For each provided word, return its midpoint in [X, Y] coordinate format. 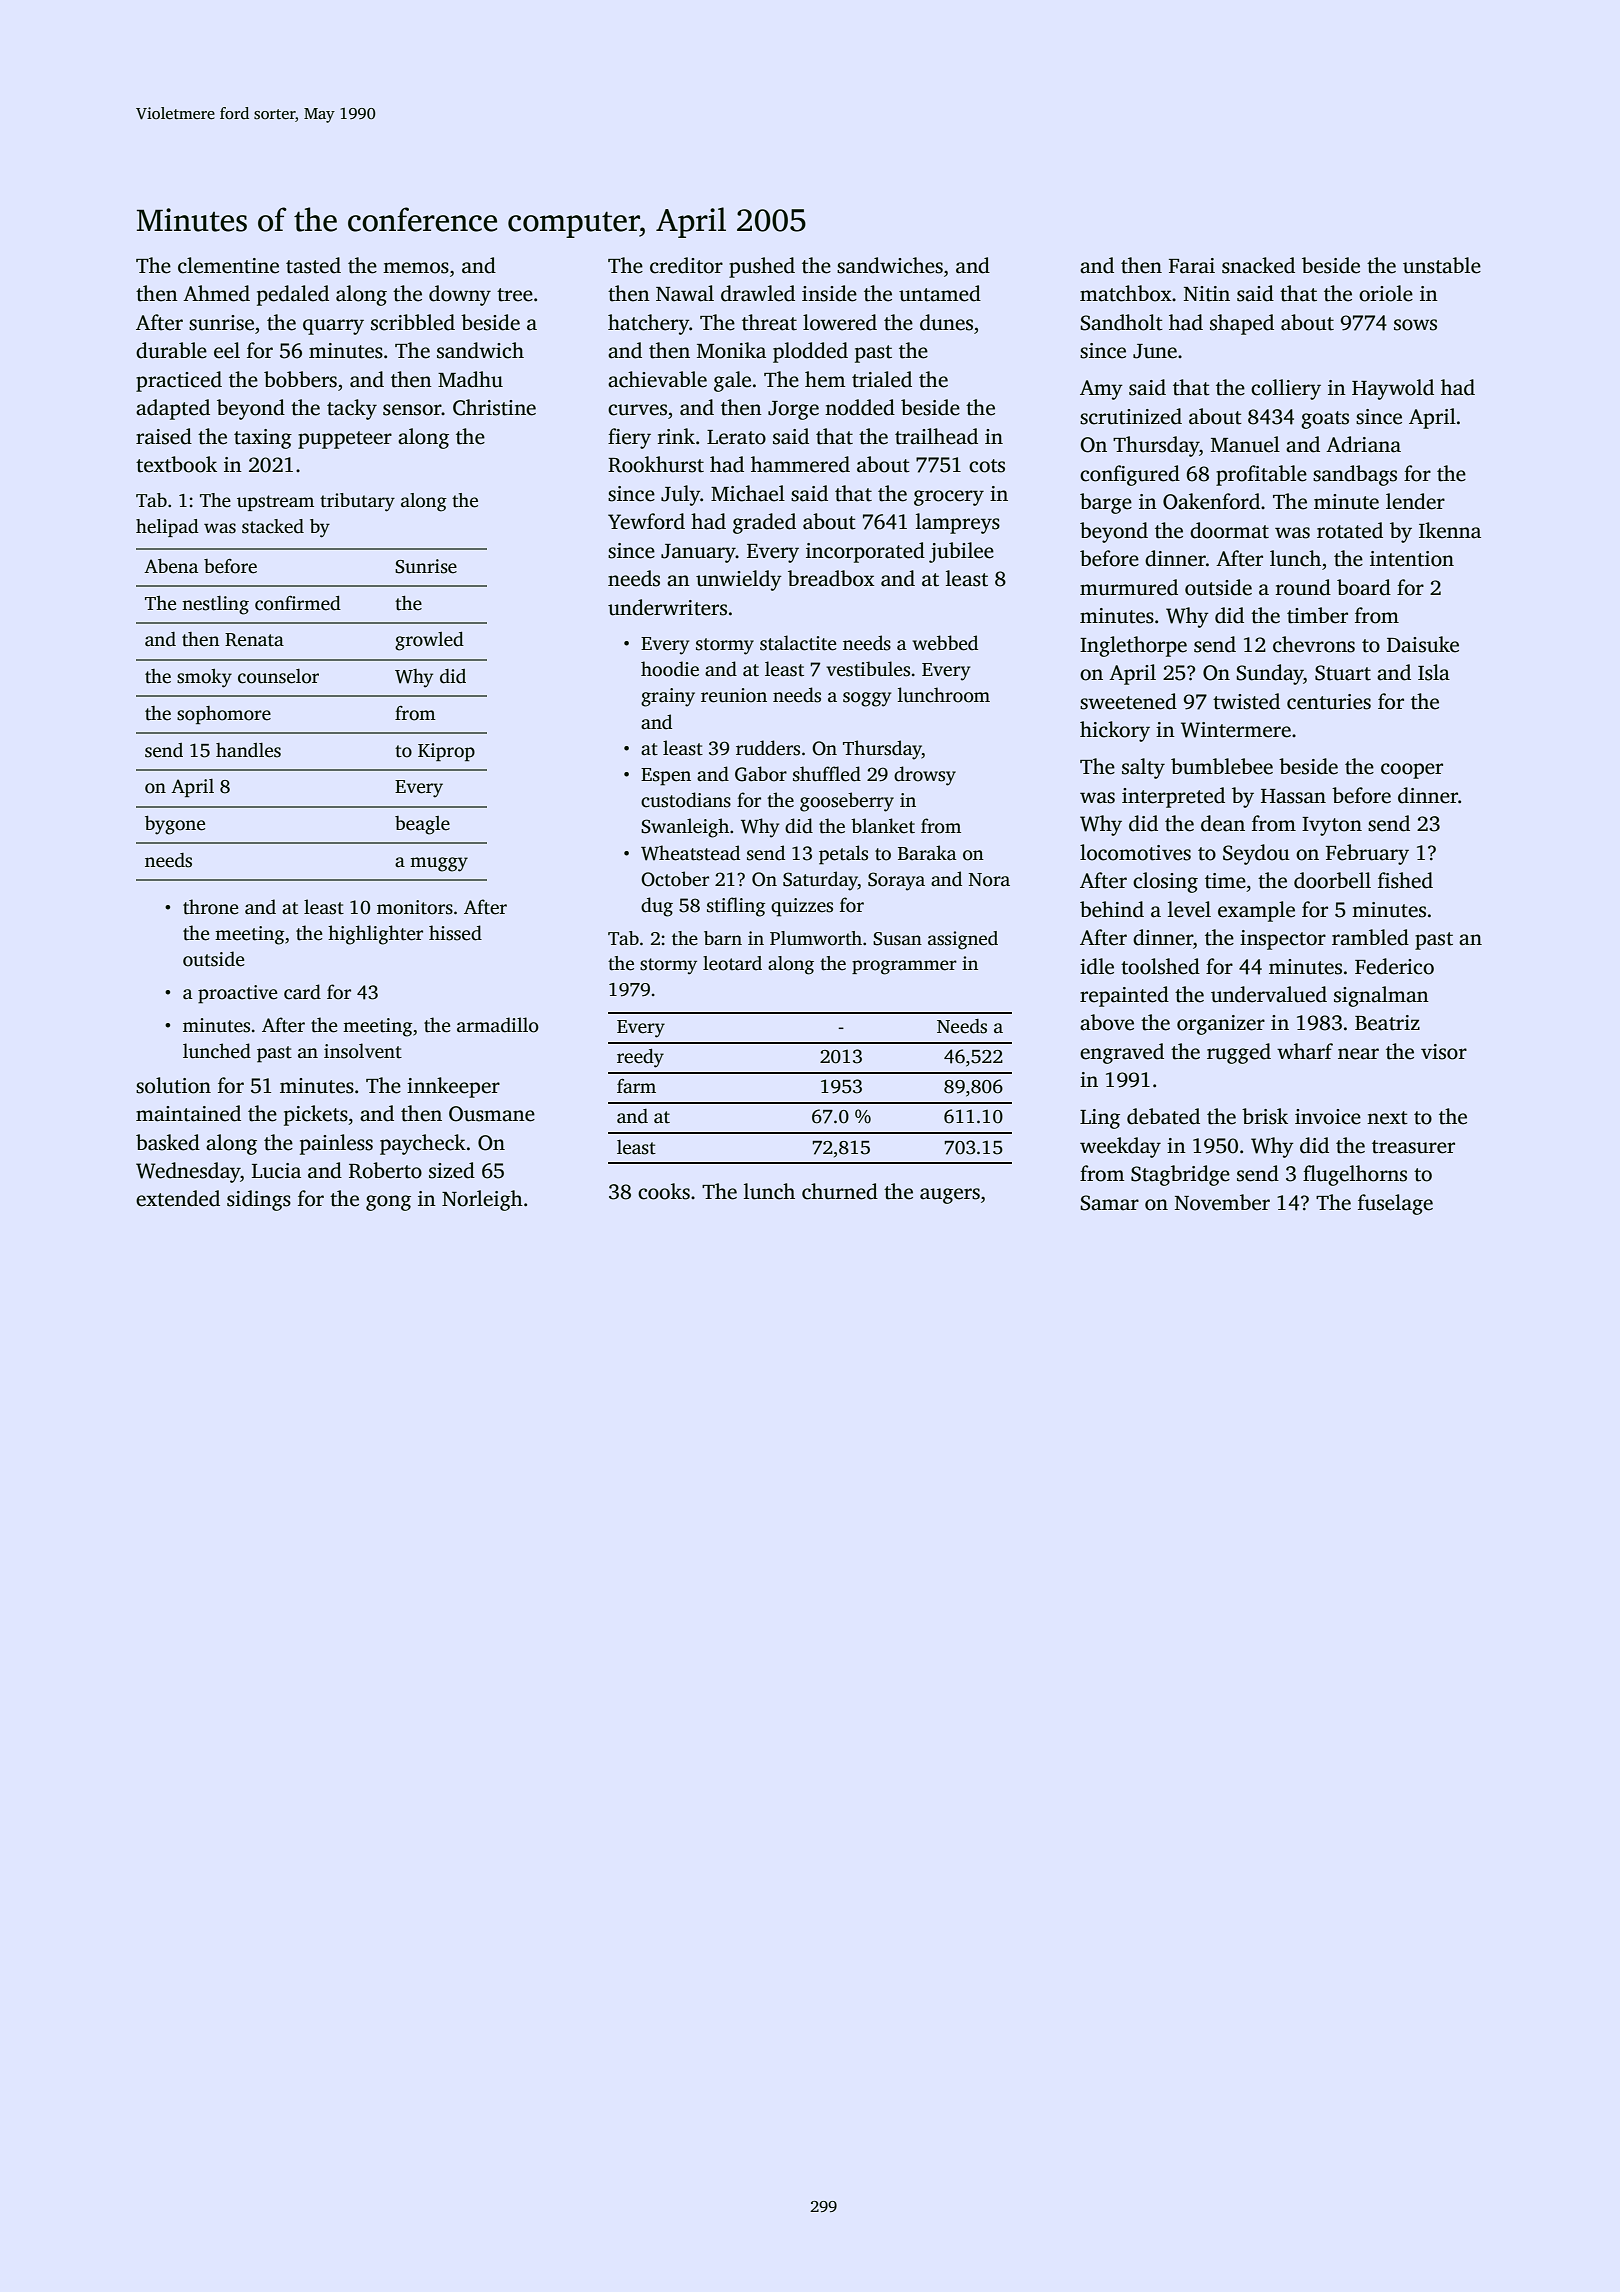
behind [1112, 909]
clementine [228, 265]
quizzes [802, 907]
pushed [762, 267]
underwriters [667, 607]
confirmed [298, 603]
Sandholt [1121, 322]
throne [211, 907]
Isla [1434, 672]
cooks [664, 1191]
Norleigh [482, 1200]
